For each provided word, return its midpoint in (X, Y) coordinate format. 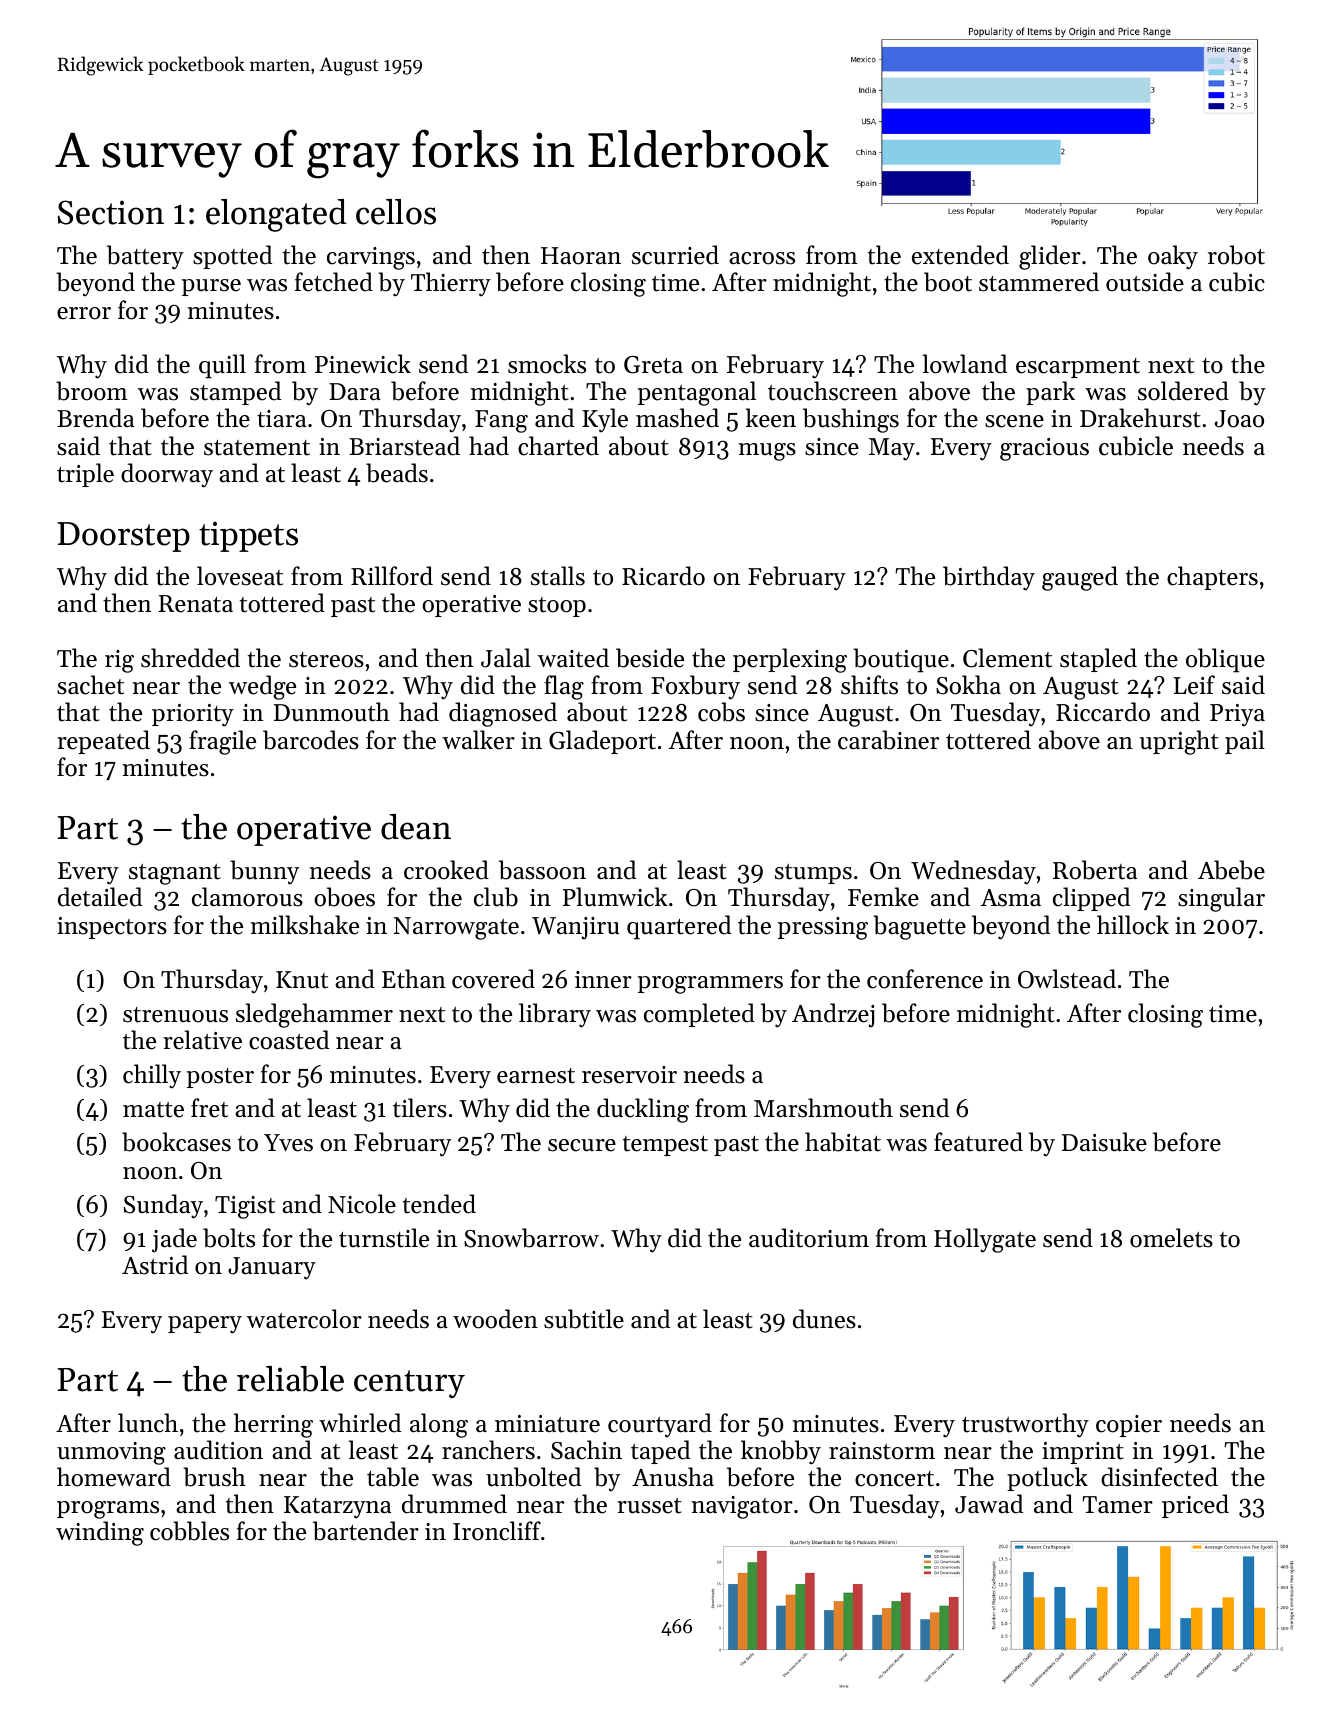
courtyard (660, 1425)
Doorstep (123, 537)
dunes (824, 1319)
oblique (1225, 660)
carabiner (888, 740)
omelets (1171, 1238)
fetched (334, 282)
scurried (675, 255)
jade (174, 1240)
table (393, 1477)
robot (1236, 255)
